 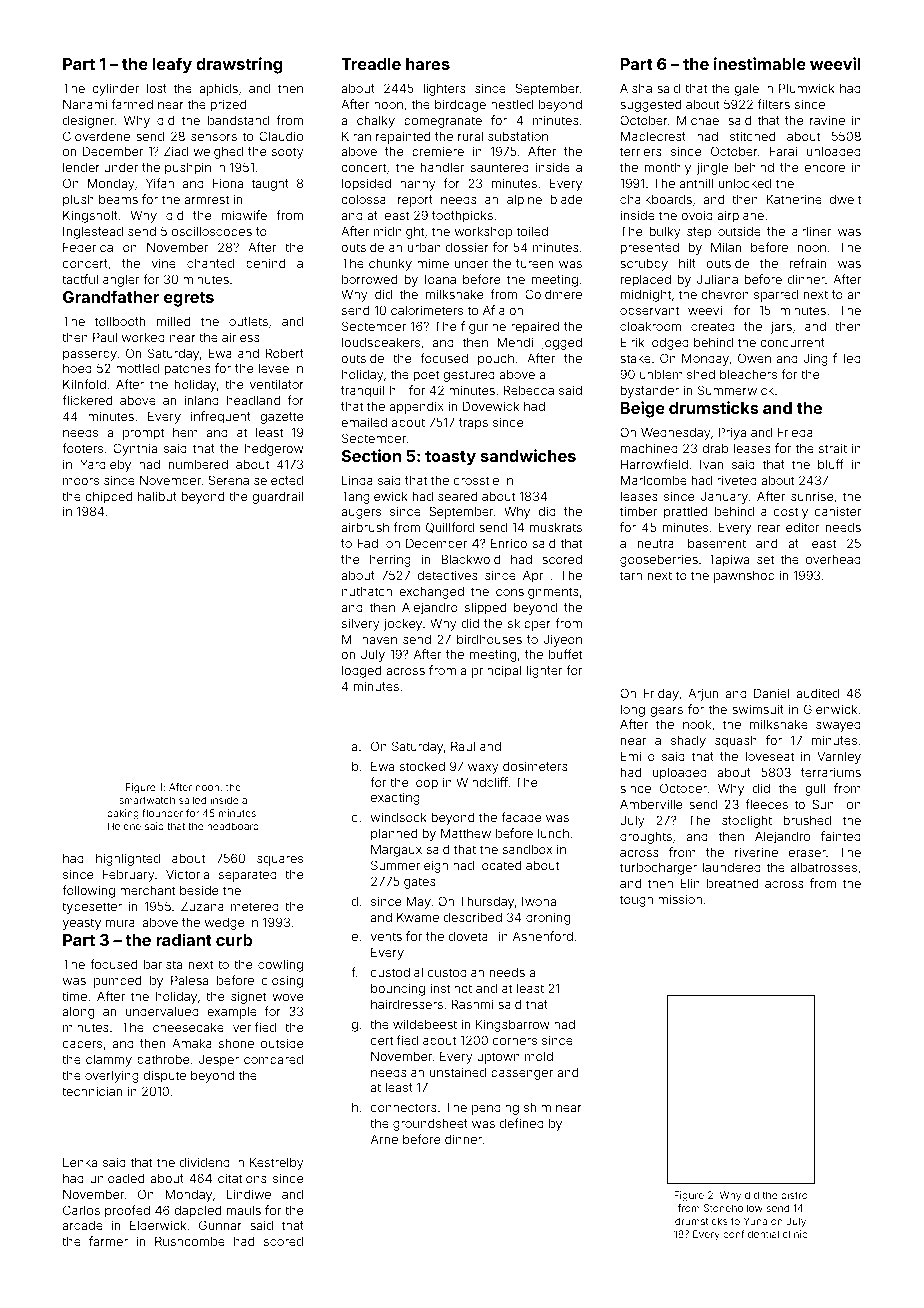 What do you see at coordinates (241, 337) in the screenshot?
I see `airless` at bounding box center [241, 337].
